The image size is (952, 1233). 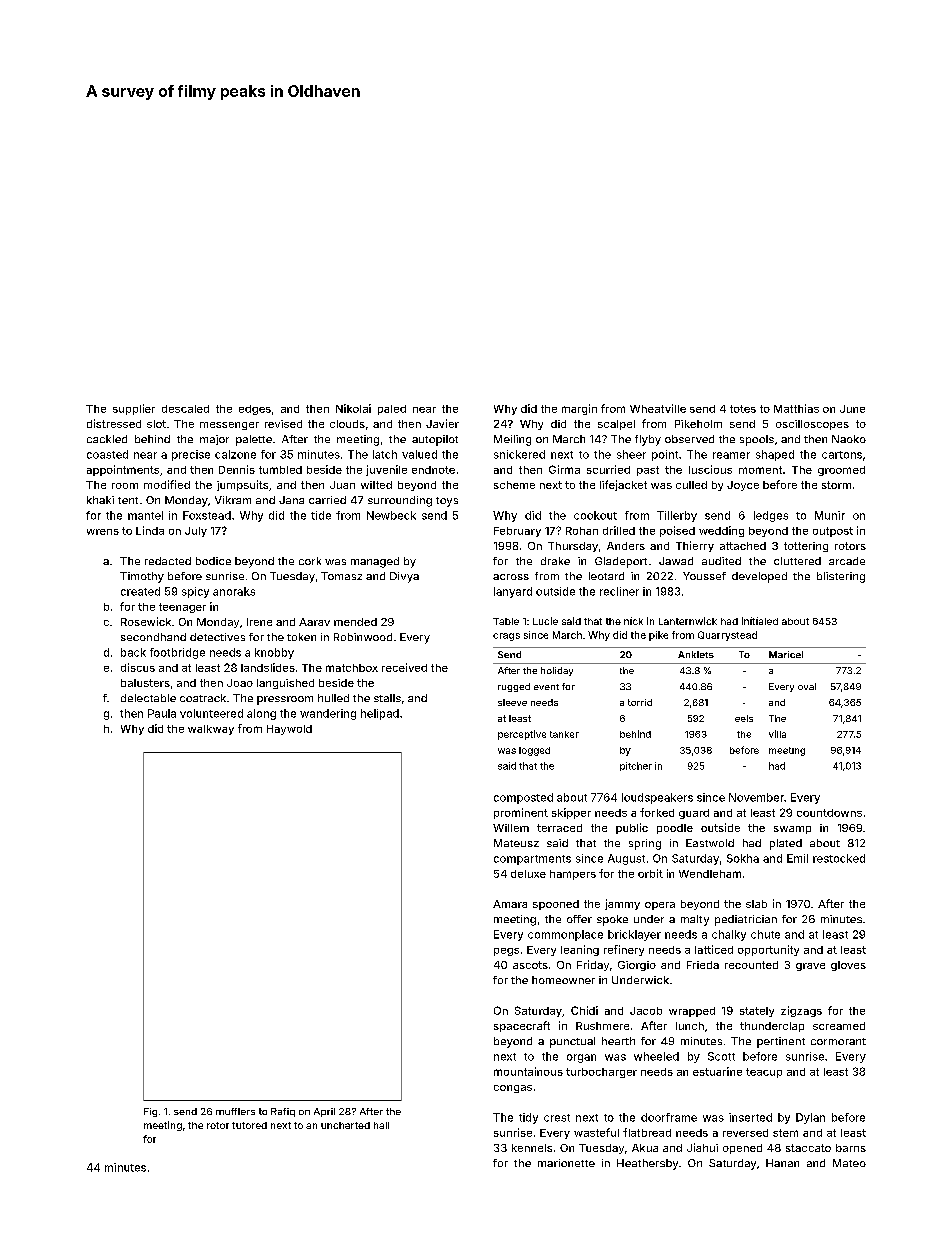 What do you see at coordinates (566, 1163) in the image?
I see `marionette` at bounding box center [566, 1163].
